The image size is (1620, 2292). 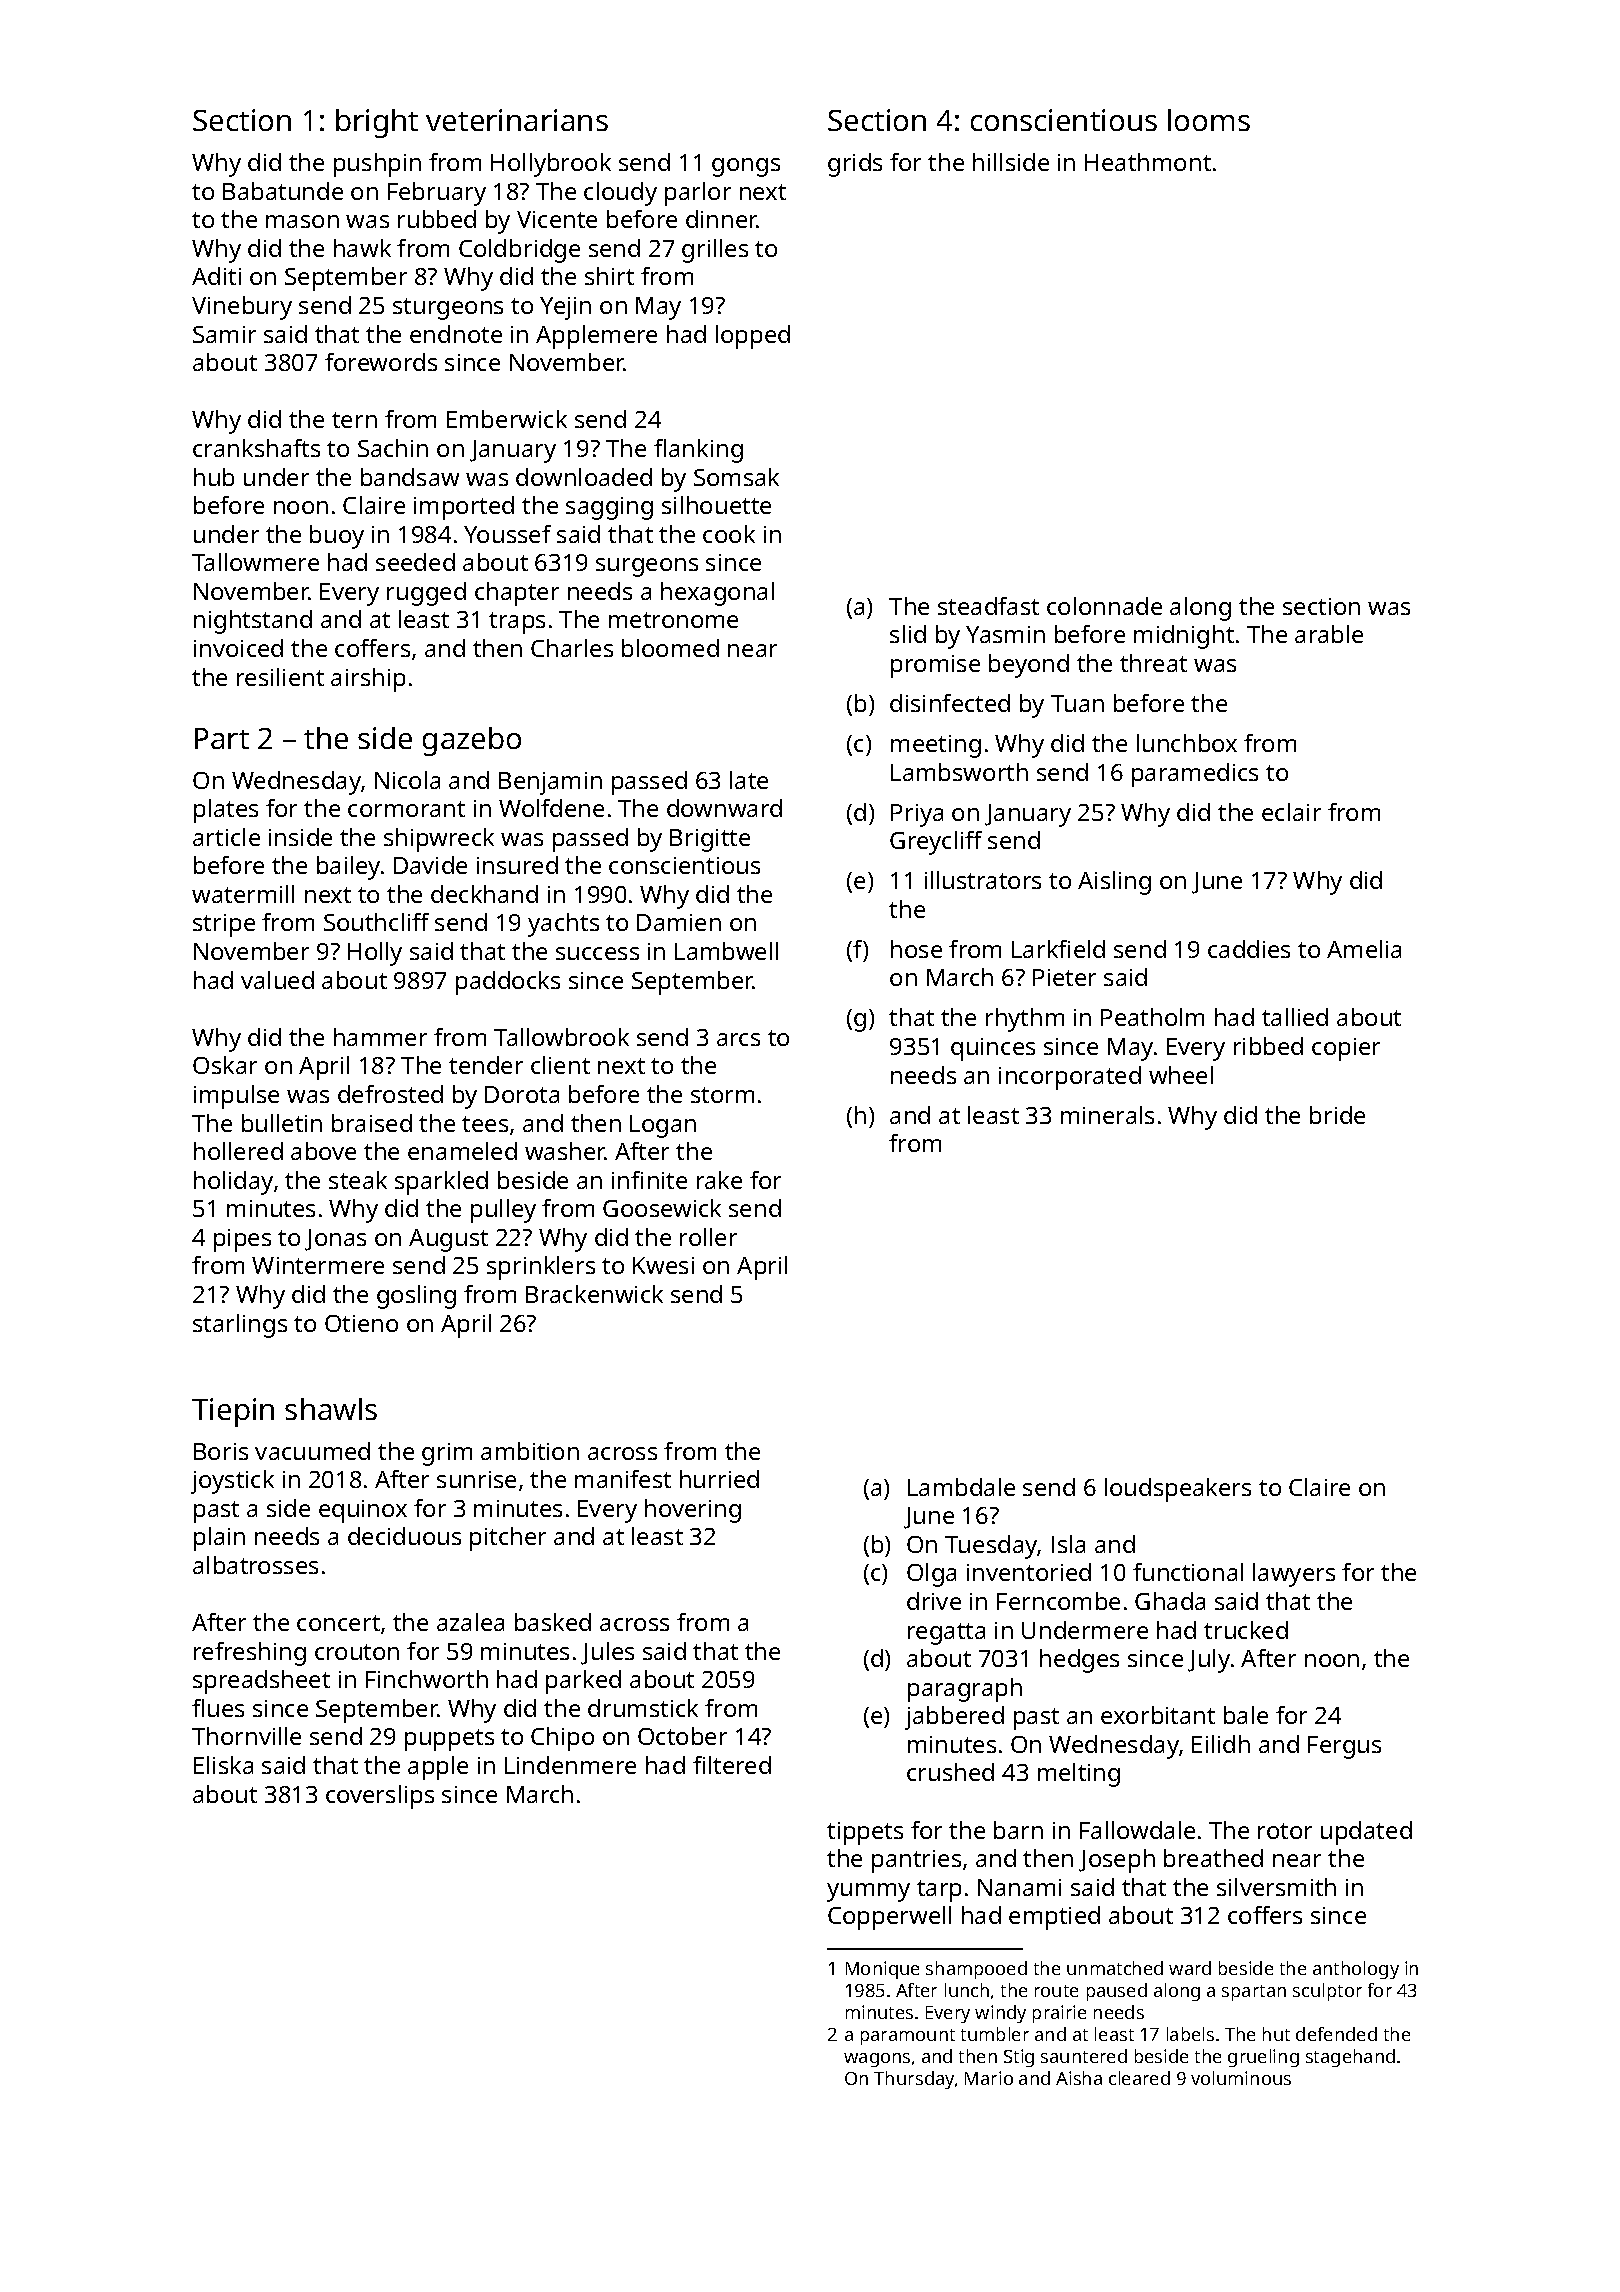 I want to click on veterinarians, so click(x=517, y=120).
